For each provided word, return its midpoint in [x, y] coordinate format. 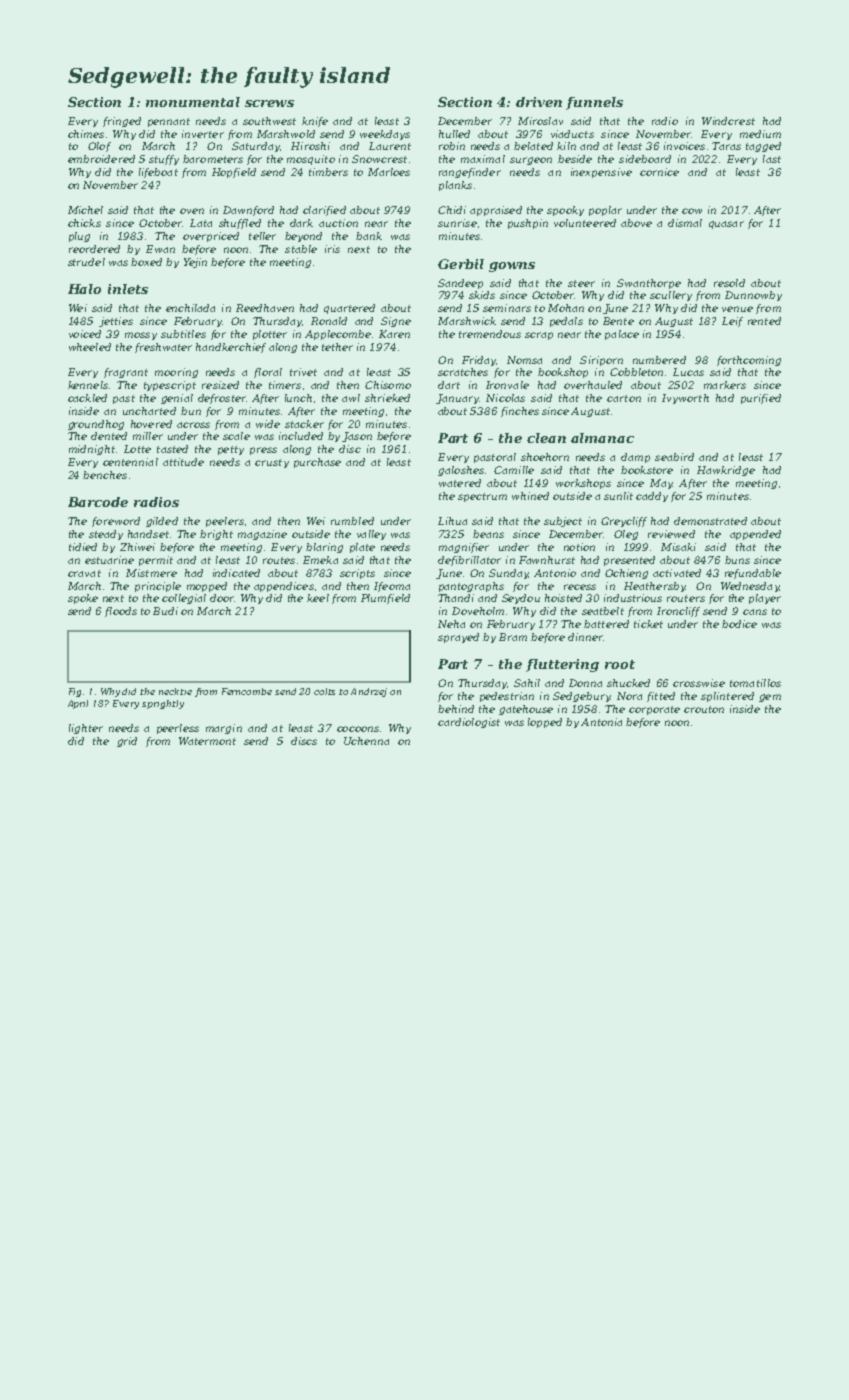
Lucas [688, 372]
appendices [284, 587]
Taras [726, 146]
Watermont [207, 741]
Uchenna [366, 741]
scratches [463, 372]
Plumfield [385, 599]
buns [737, 560]
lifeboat [158, 173]
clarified [324, 211]
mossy [141, 336]
